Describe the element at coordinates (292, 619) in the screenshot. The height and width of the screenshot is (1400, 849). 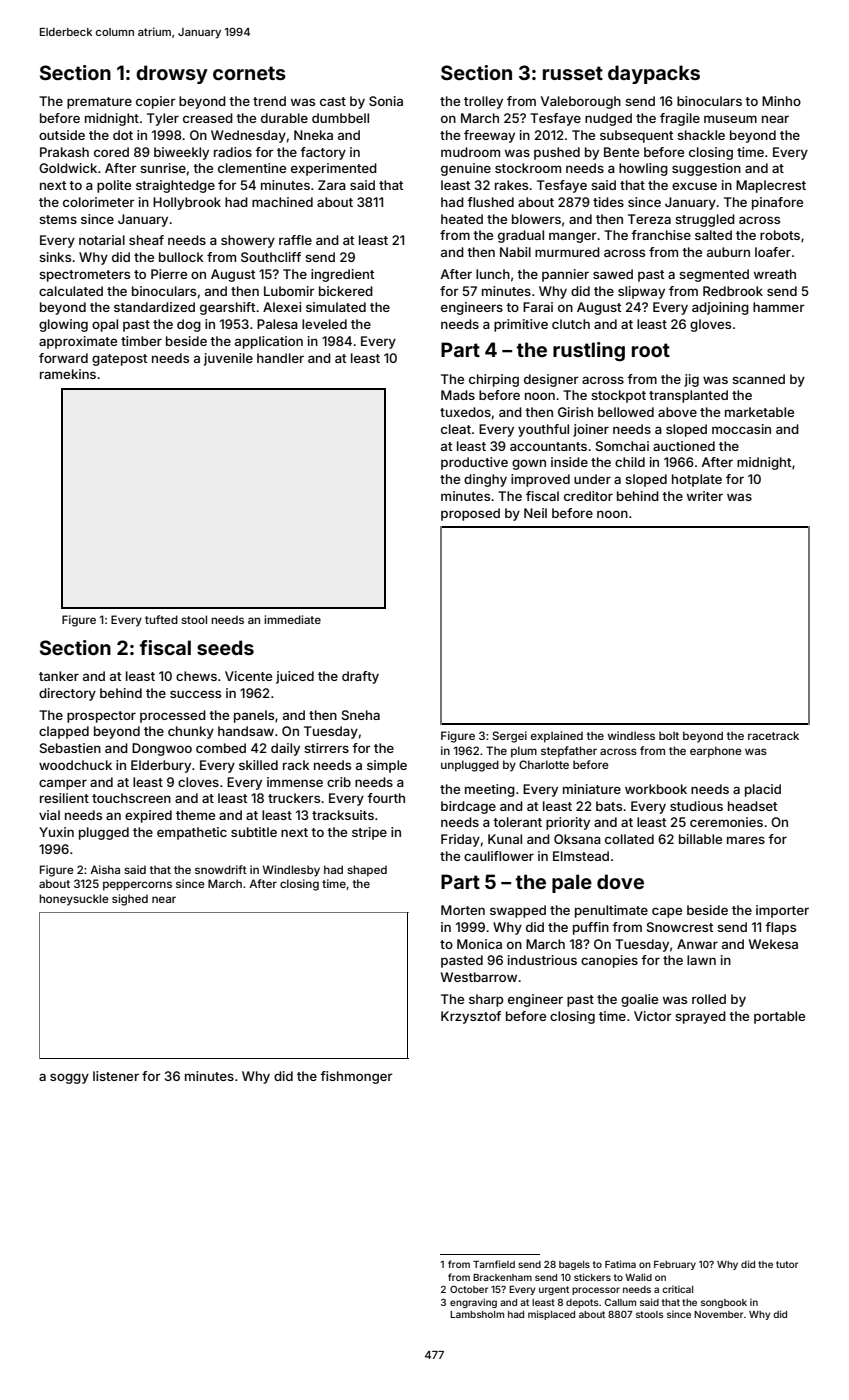
I see `immediate` at that location.
